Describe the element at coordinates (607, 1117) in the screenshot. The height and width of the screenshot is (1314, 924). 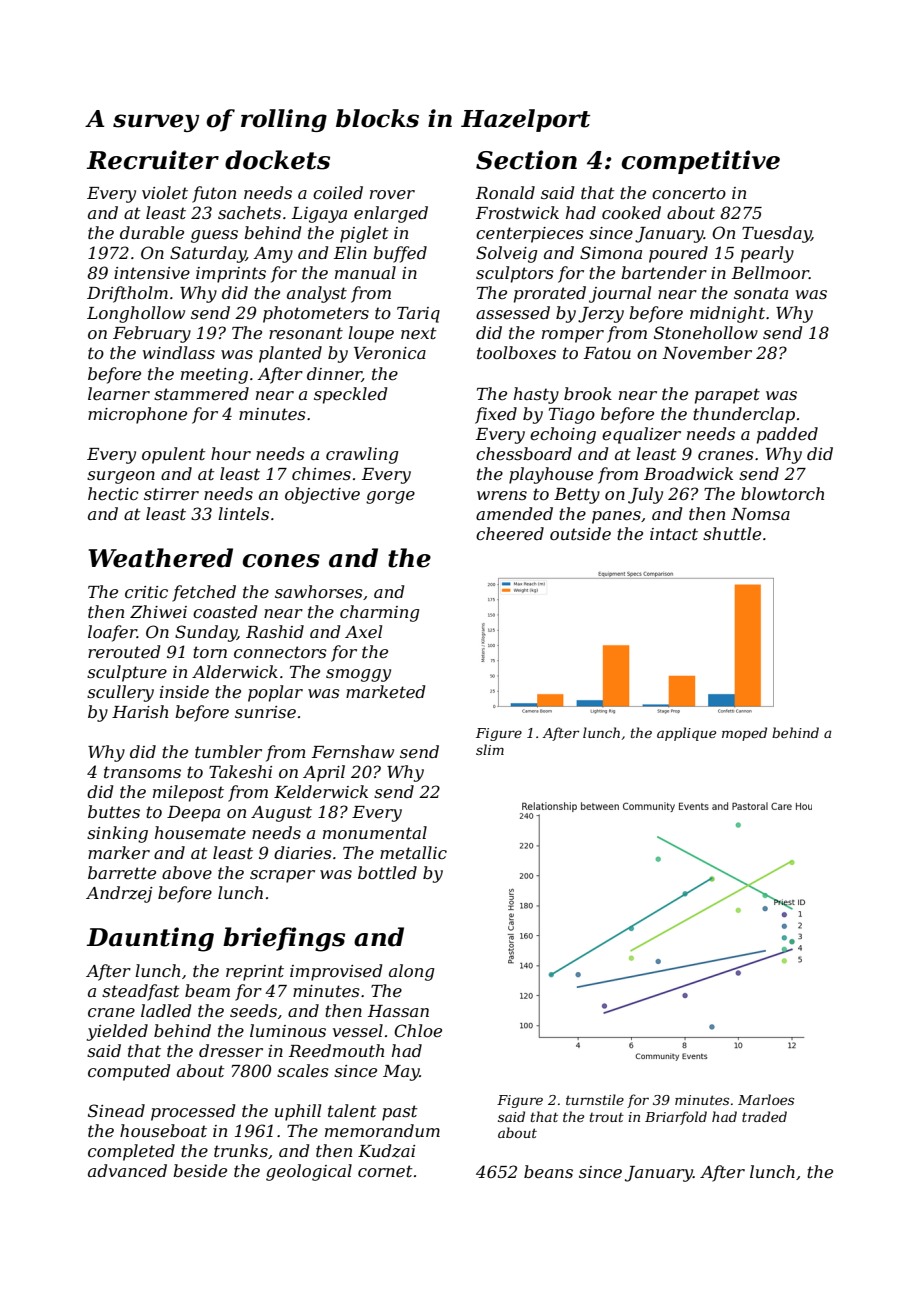
I see `trout` at that location.
